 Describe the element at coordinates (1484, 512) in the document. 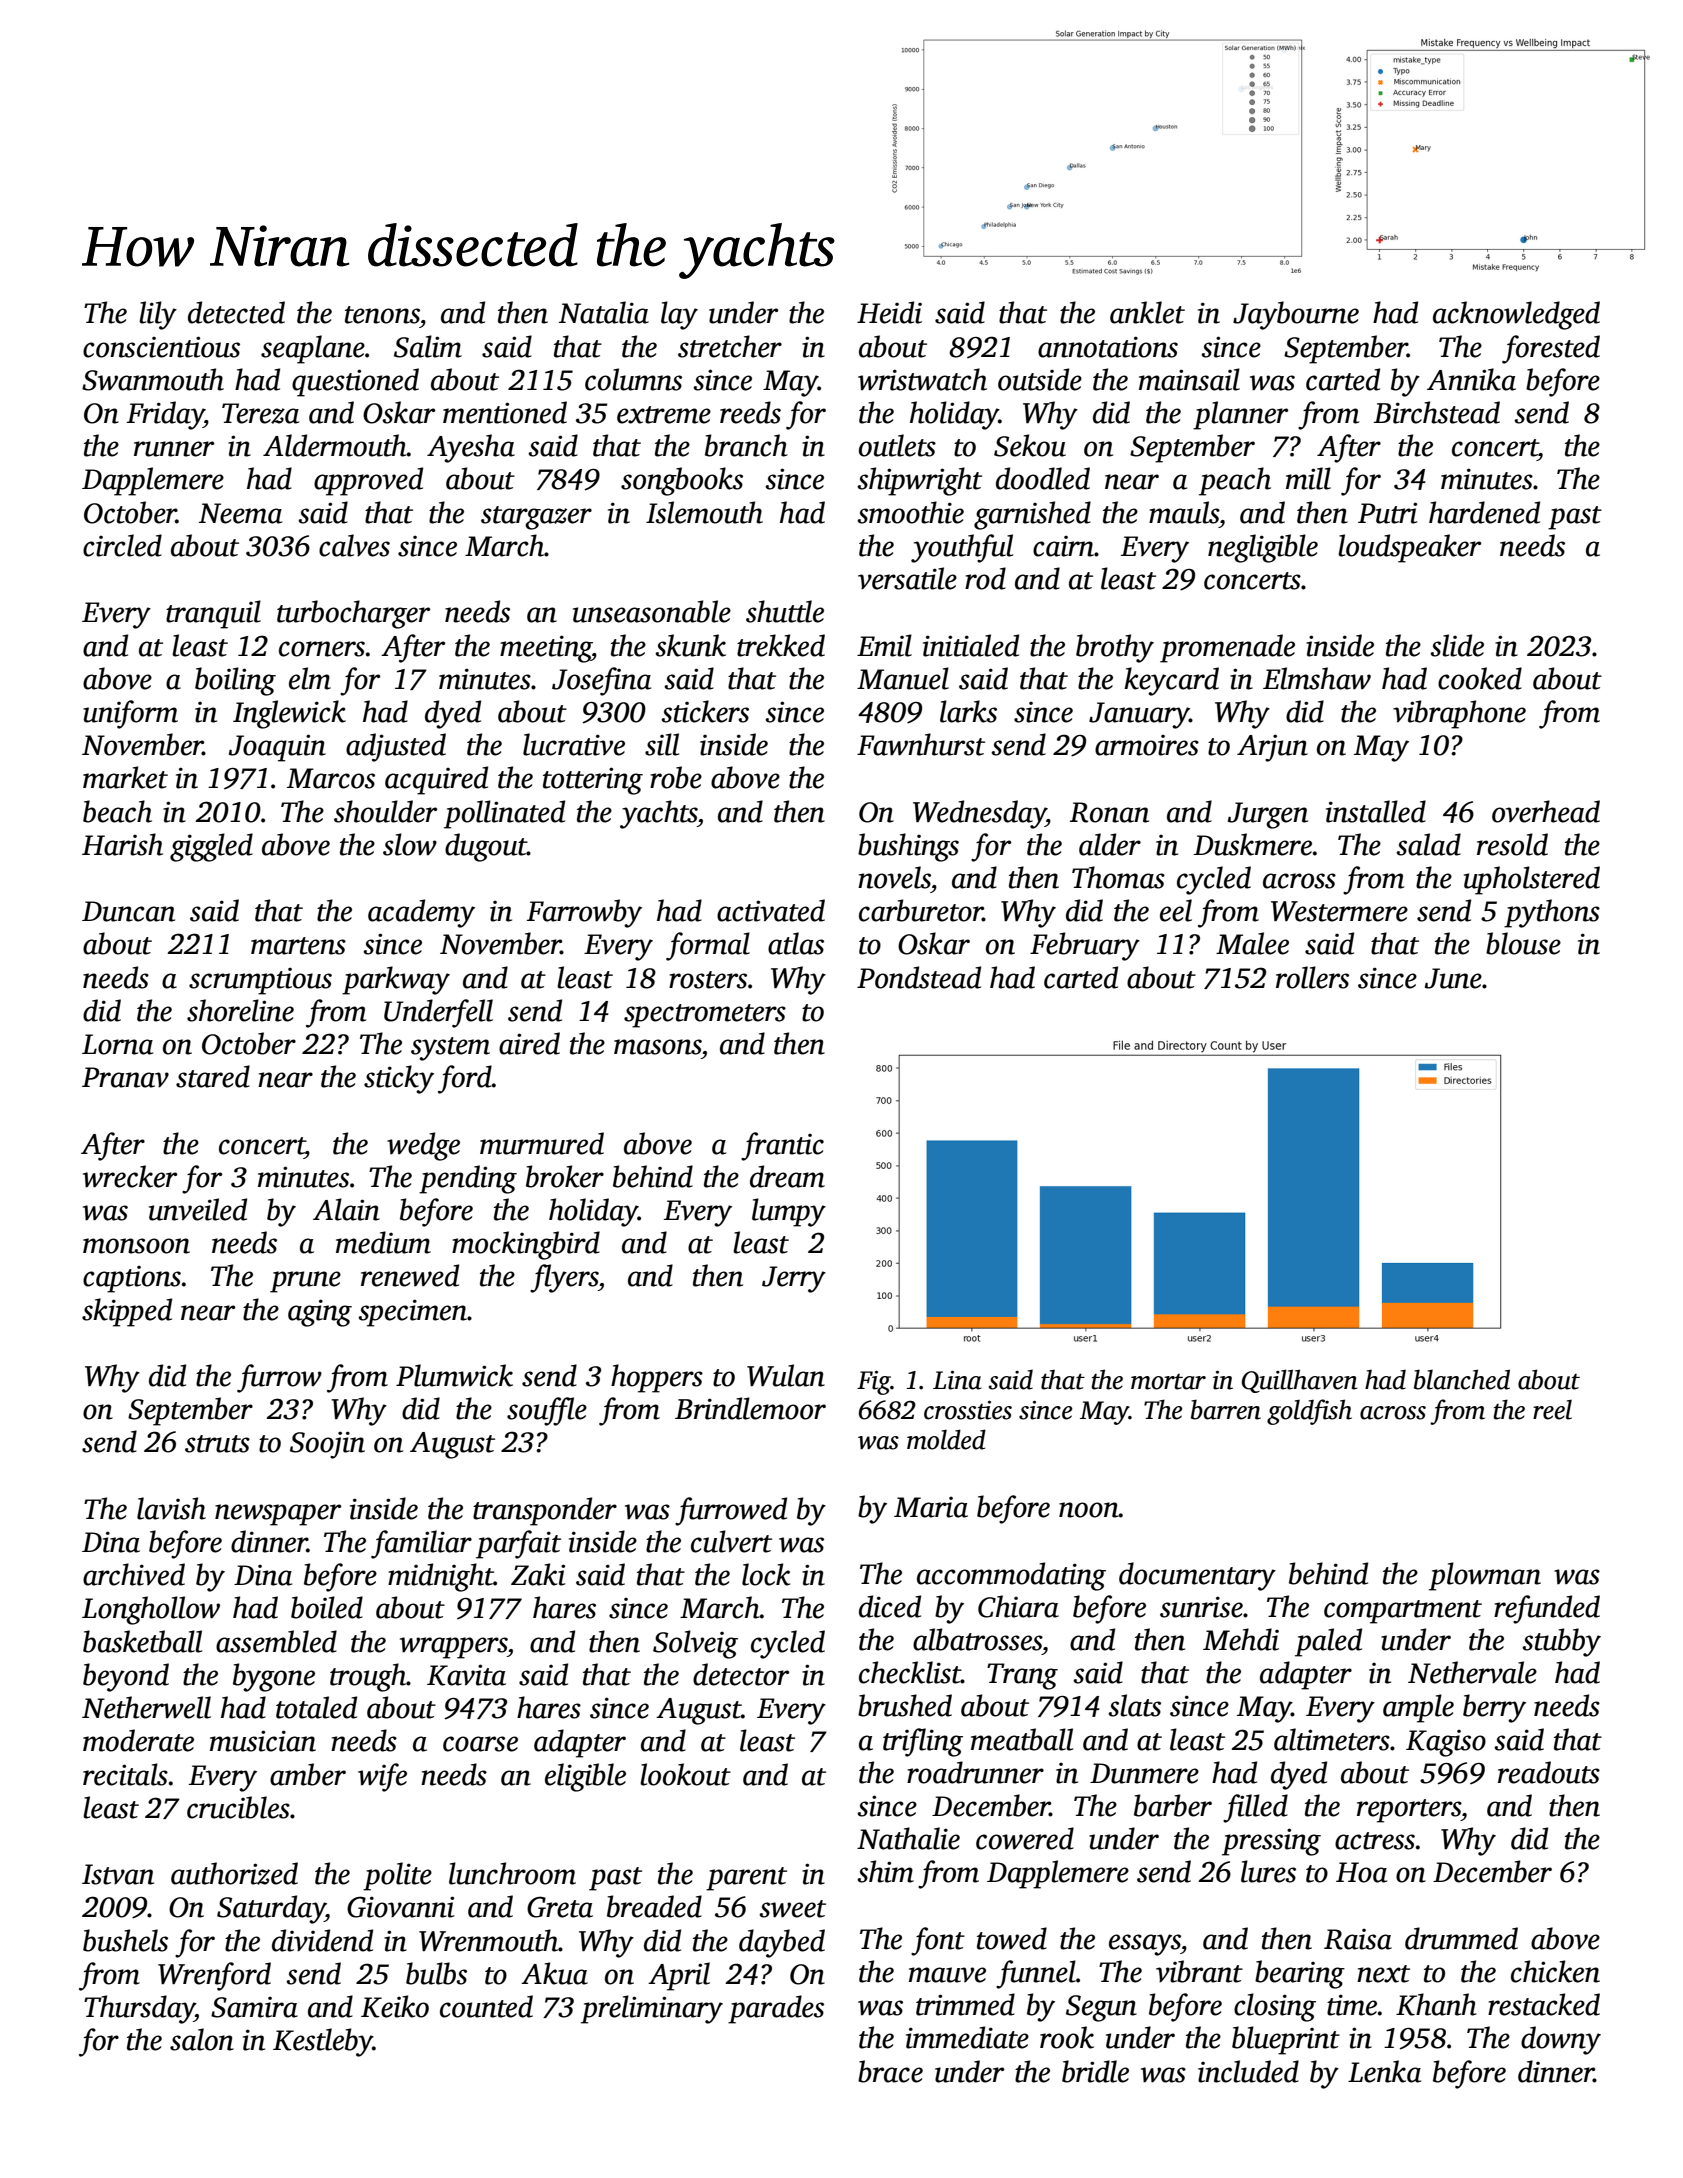

I see `hardened` at that location.
